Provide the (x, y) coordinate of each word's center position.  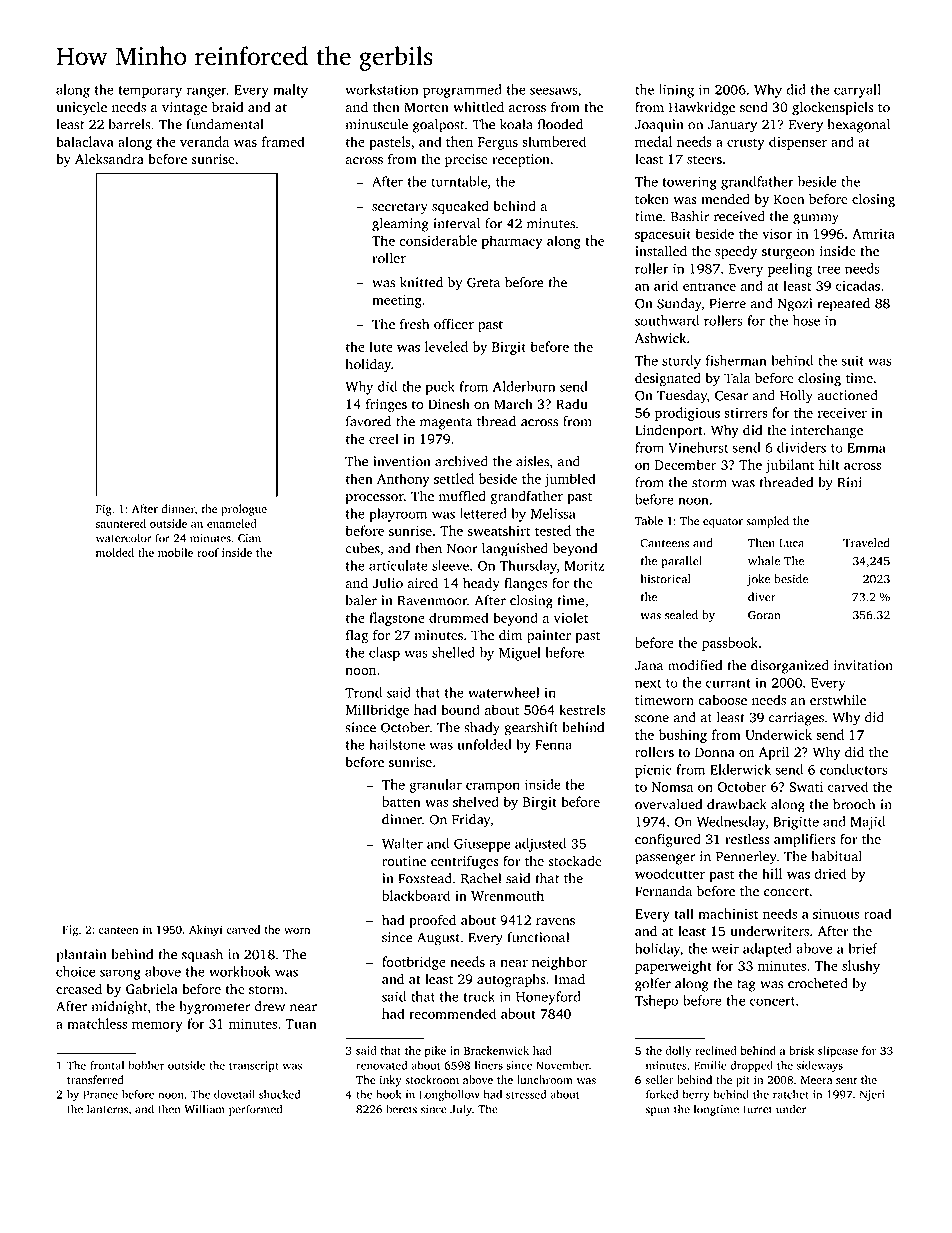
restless (747, 839)
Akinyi (205, 931)
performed (255, 1110)
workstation (382, 89)
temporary (150, 92)
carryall (857, 91)
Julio (388, 583)
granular (435, 786)
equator (723, 523)
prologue (244, 510)
